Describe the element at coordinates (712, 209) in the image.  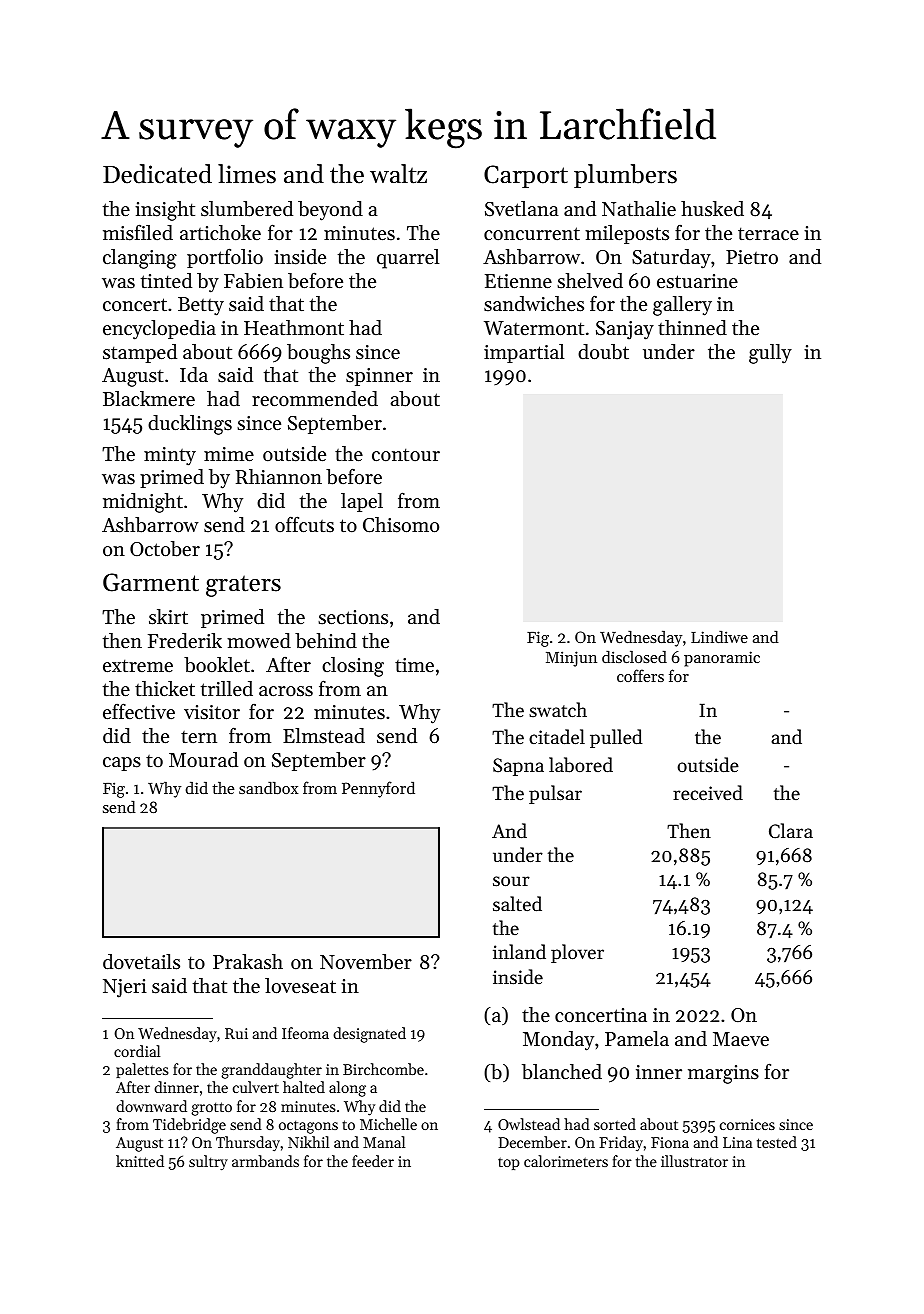
I see `husked` at that location.
